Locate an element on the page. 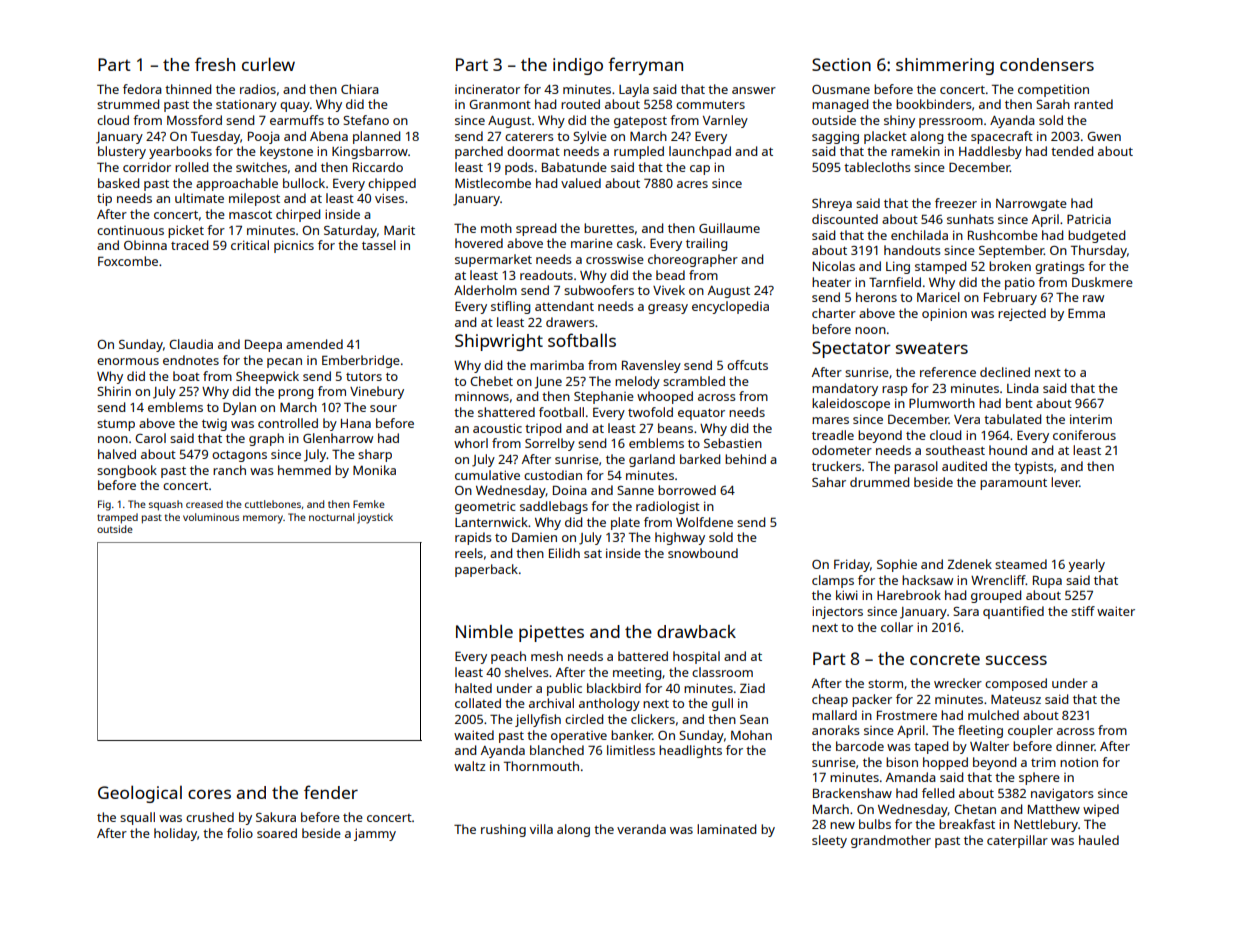 The height and width of the page is (952, 1233). lever is located at coordinates (1065, 482).
